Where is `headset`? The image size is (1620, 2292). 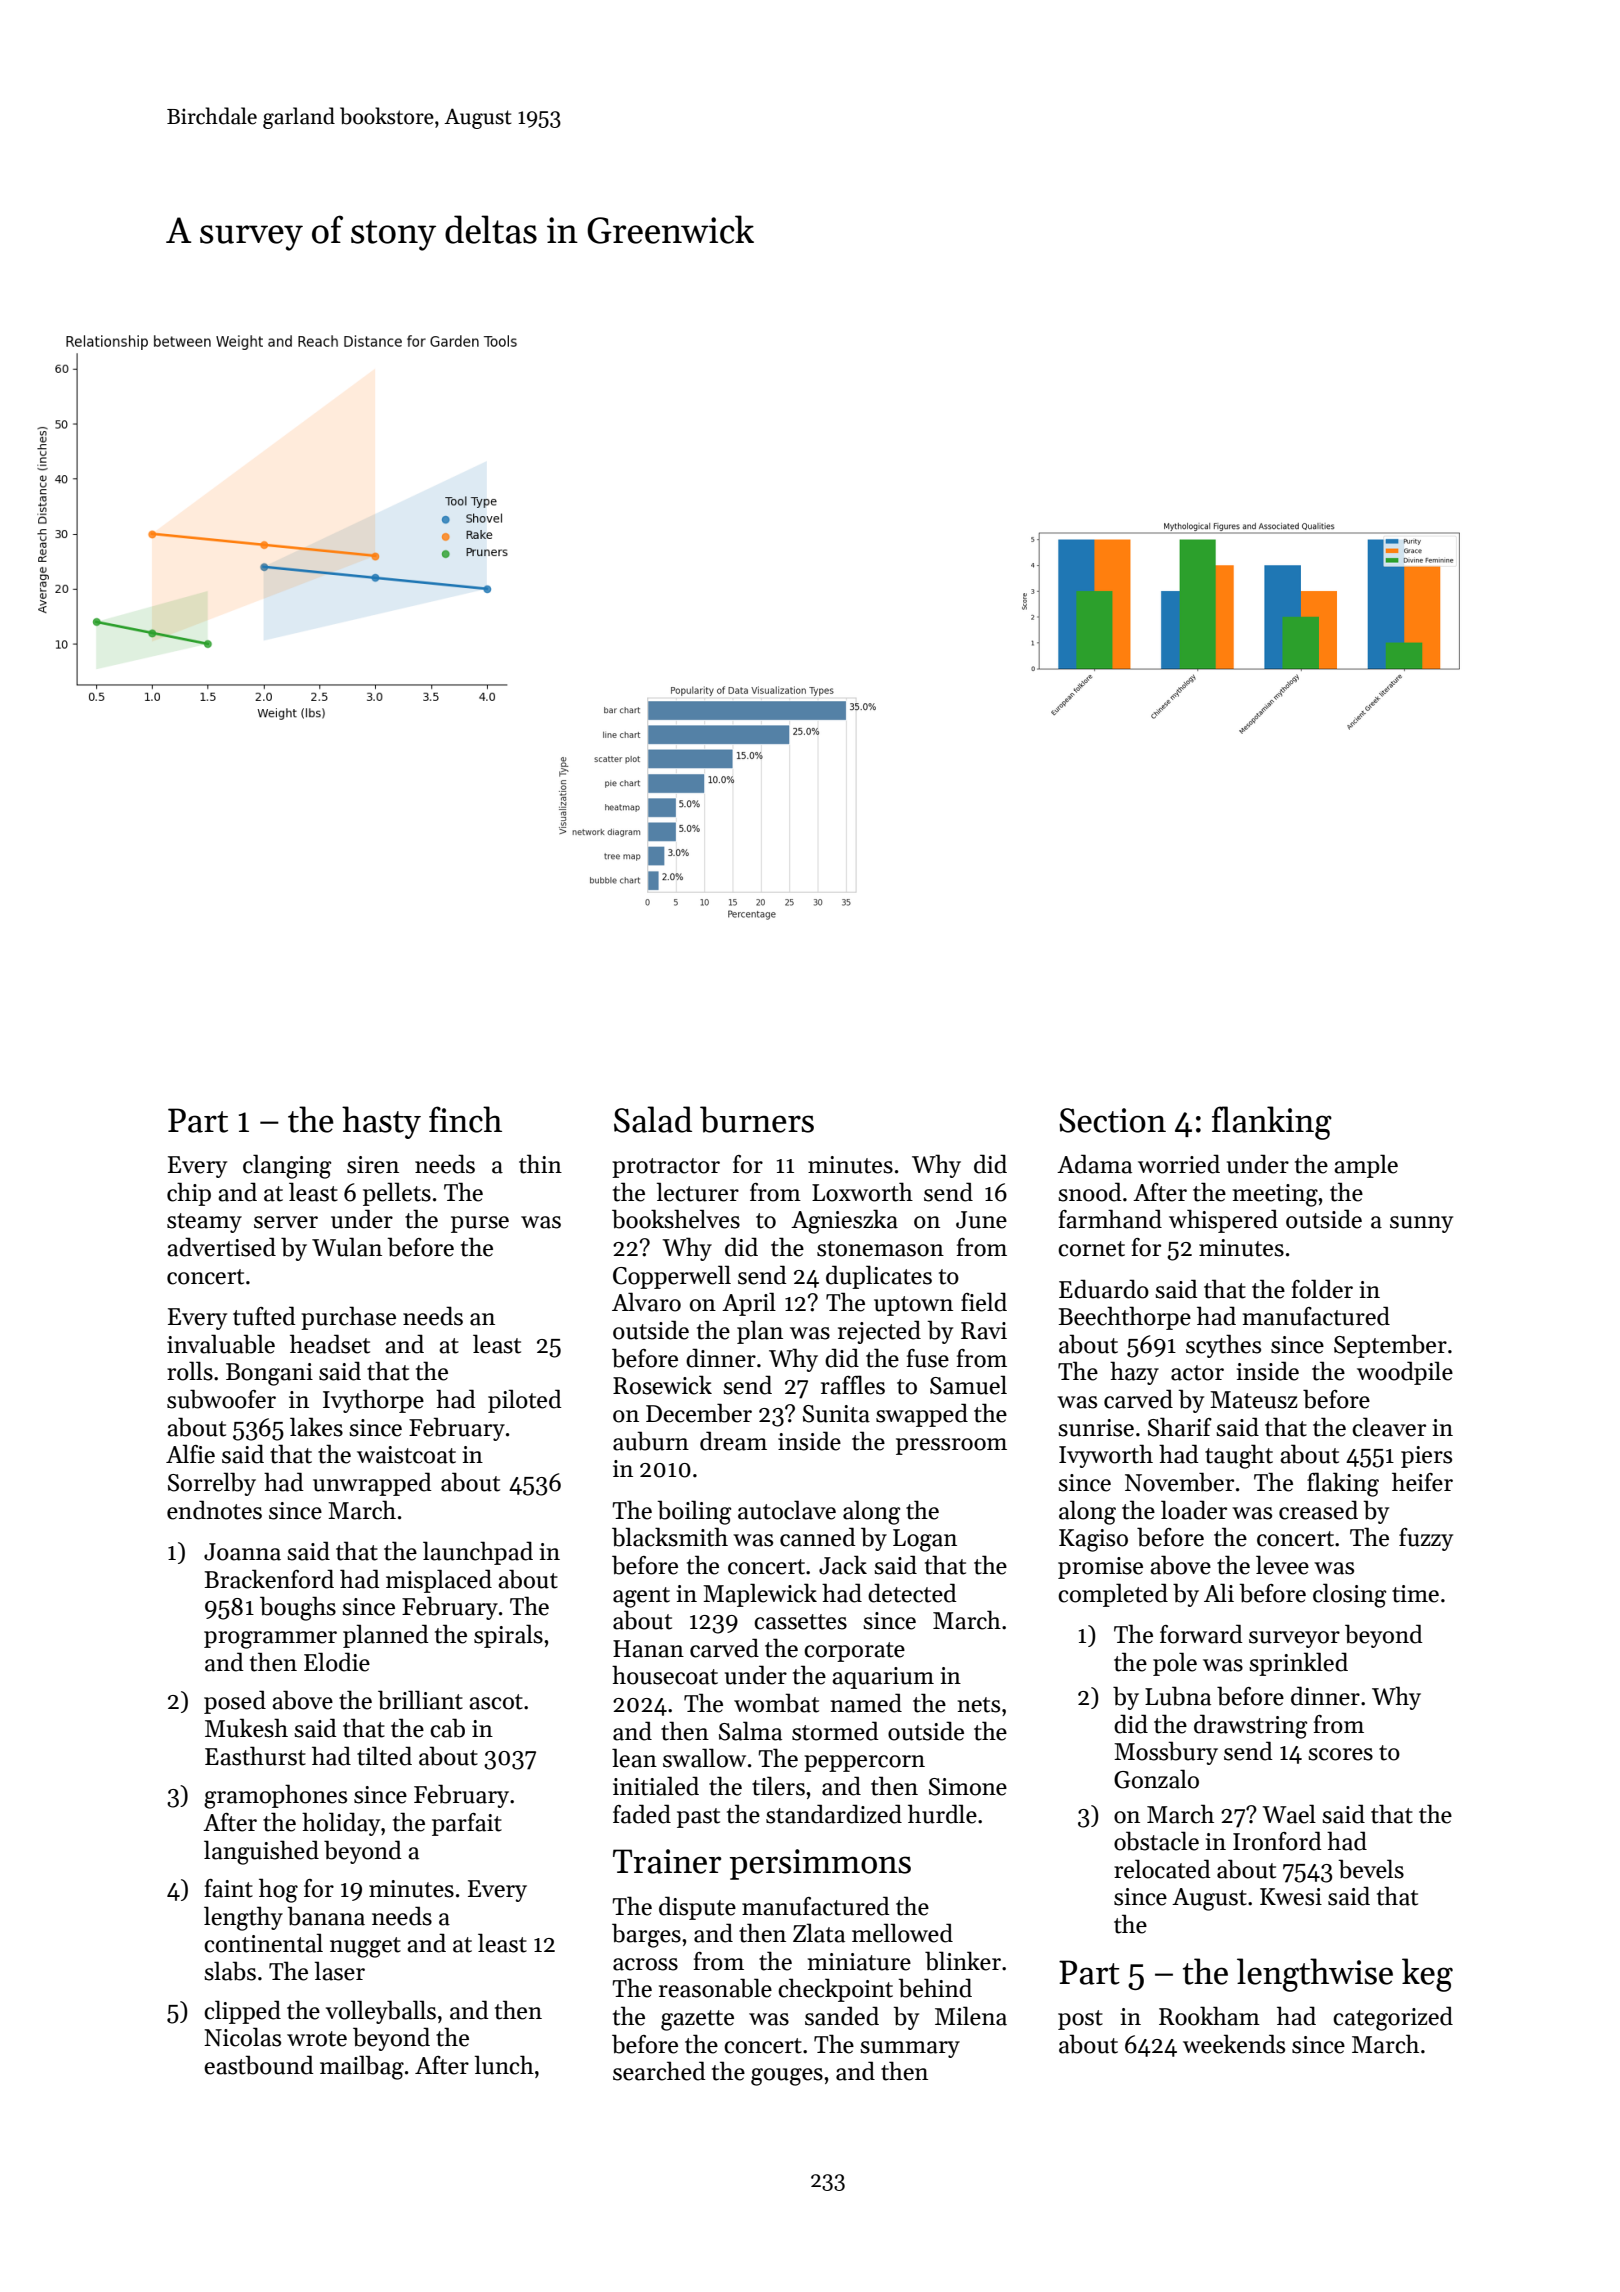 headset is located at coordinates (330, 1344).
